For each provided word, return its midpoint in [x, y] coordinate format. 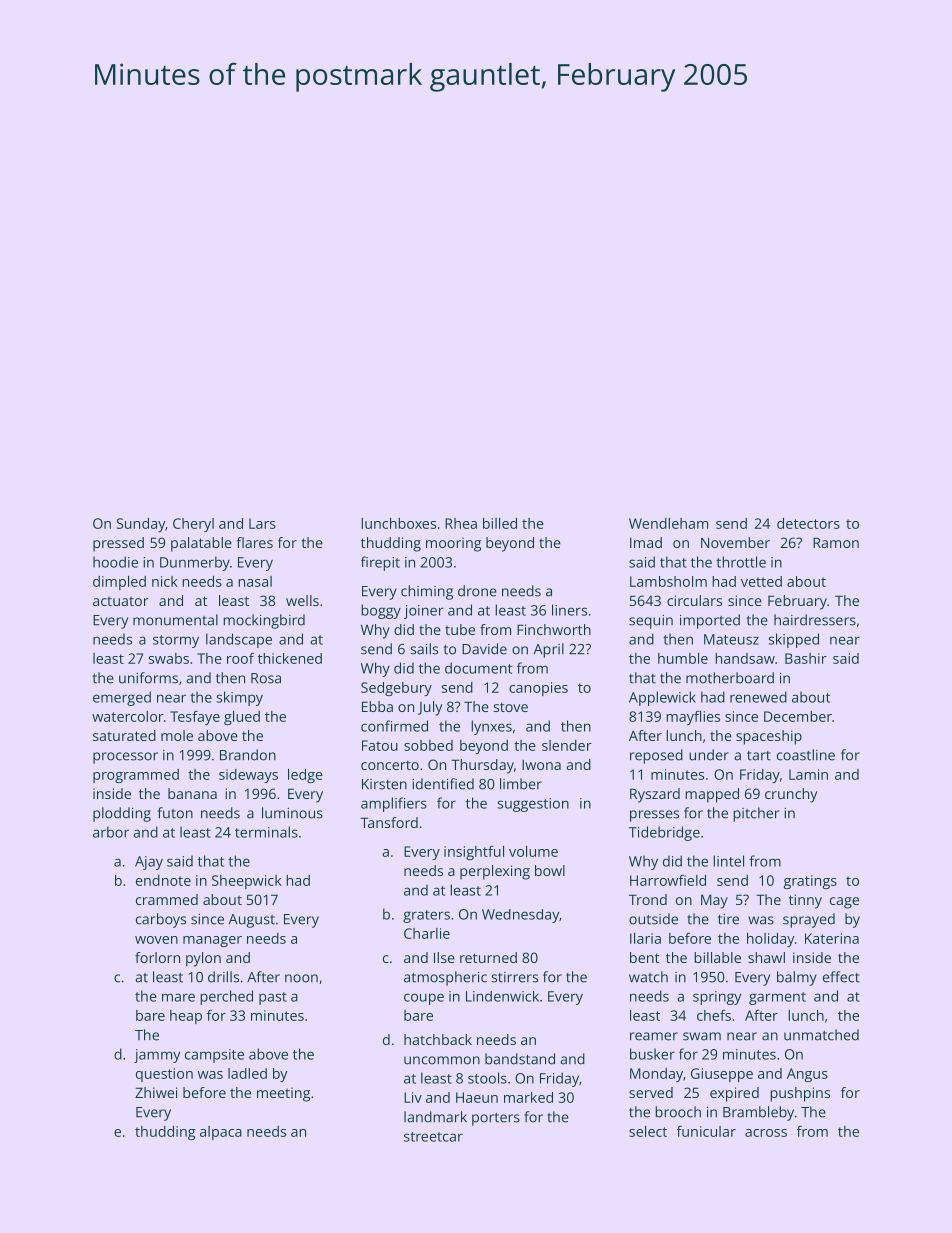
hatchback [438, 1039]
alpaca [221, 1133]
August [252, 921]
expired [734, 1094]
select [648, 1131]
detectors [808, 523]
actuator [121, 601]
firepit [380, 563]
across [766, 1133]
